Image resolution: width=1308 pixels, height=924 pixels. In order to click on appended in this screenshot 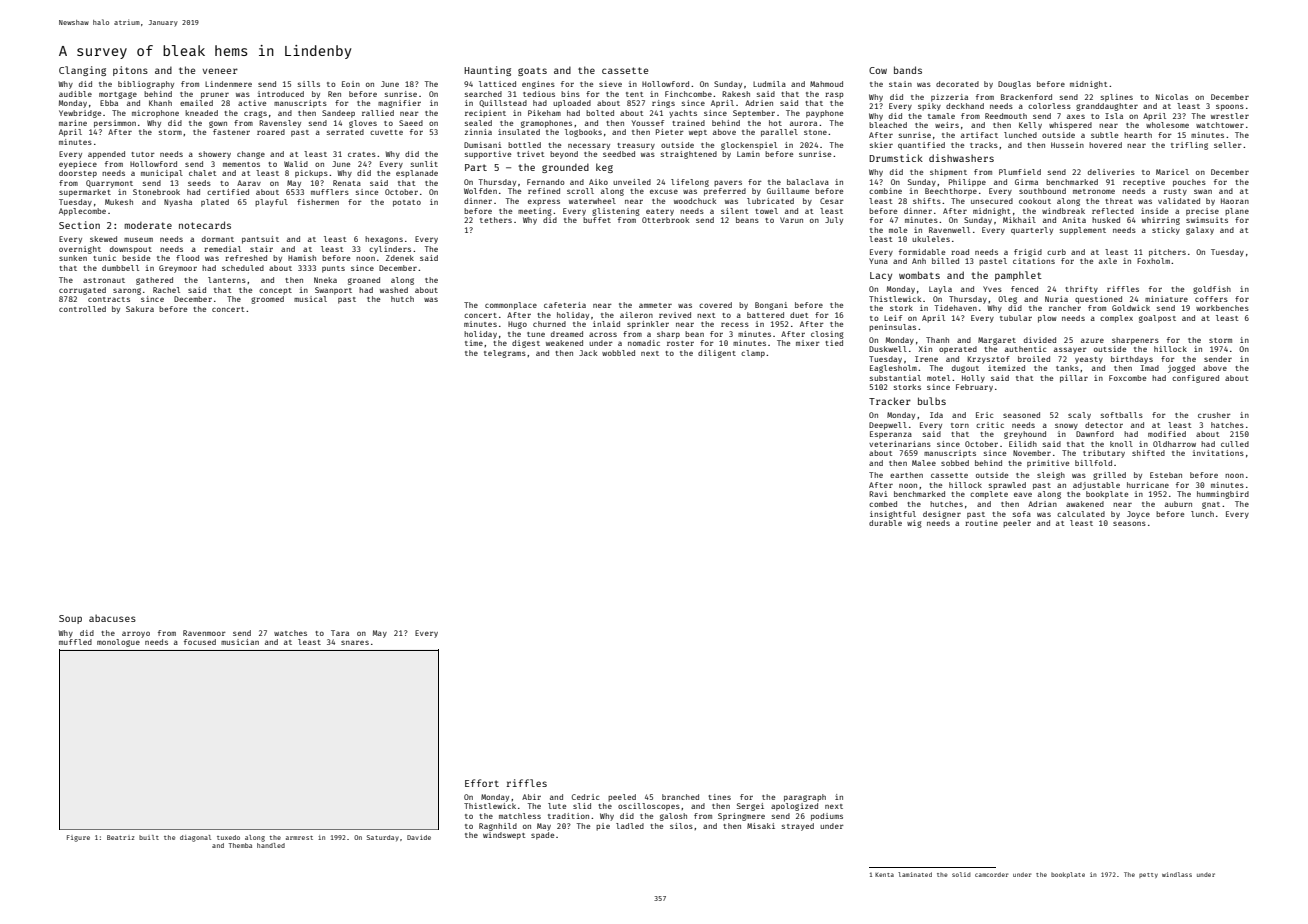, I will do `click(106, 155)`.
